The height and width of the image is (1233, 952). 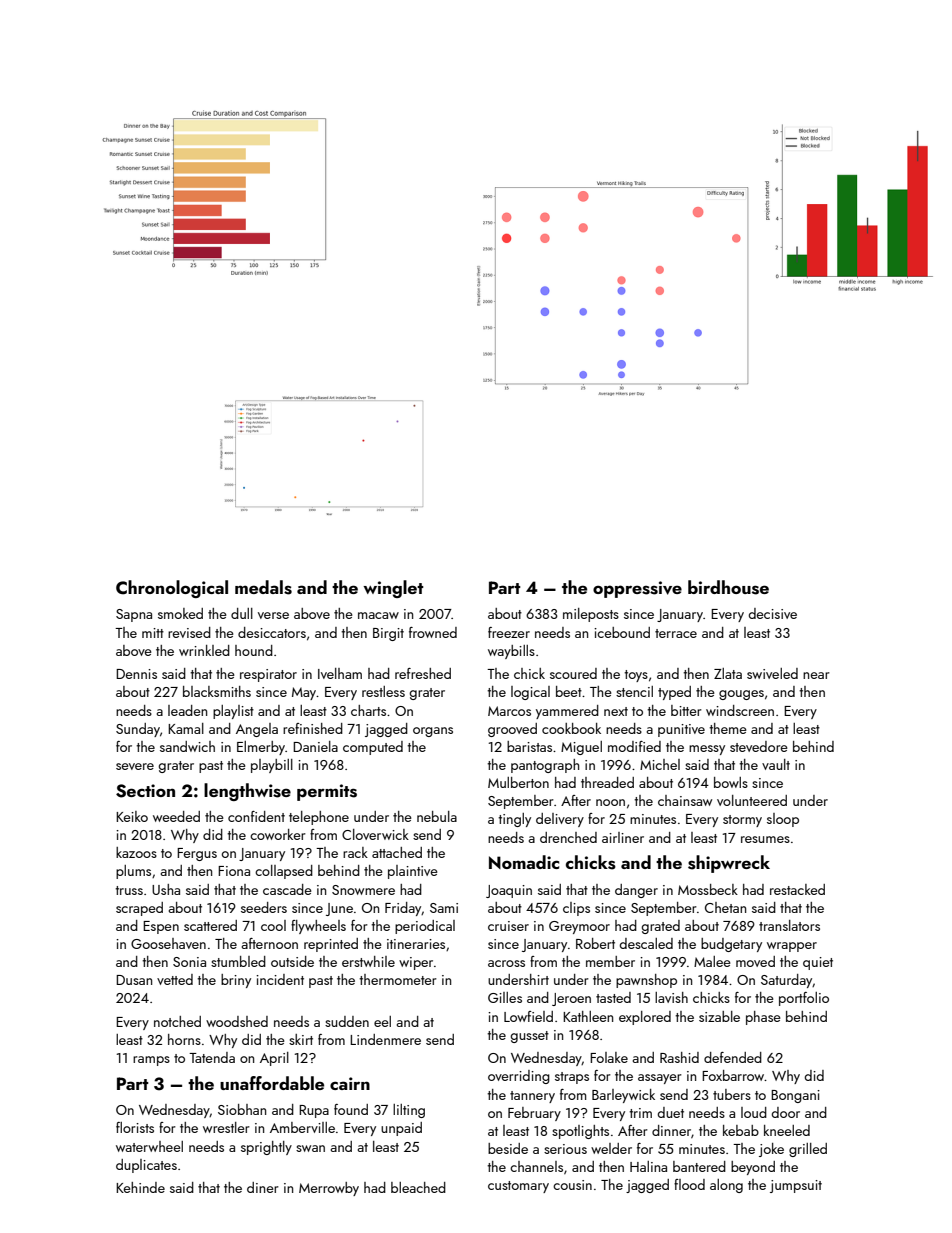 What do you see at coordinates (783, 820) in the image?
I see `sloop` at bounding box center [783, 820].
